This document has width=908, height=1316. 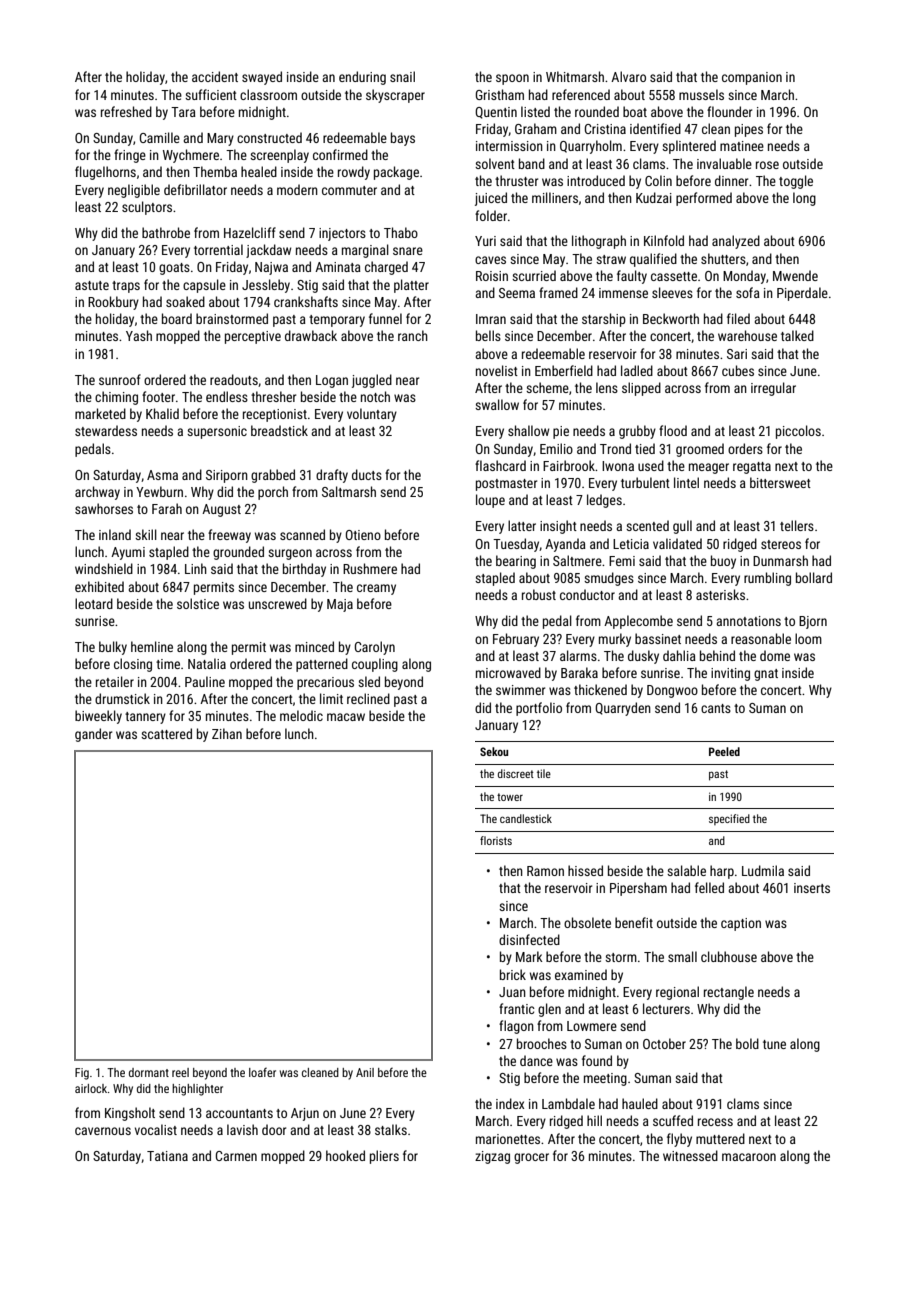 What do you see at coordinates (126, 111) in the document?
I see `refreshed` at bounding box center [126, 111].
